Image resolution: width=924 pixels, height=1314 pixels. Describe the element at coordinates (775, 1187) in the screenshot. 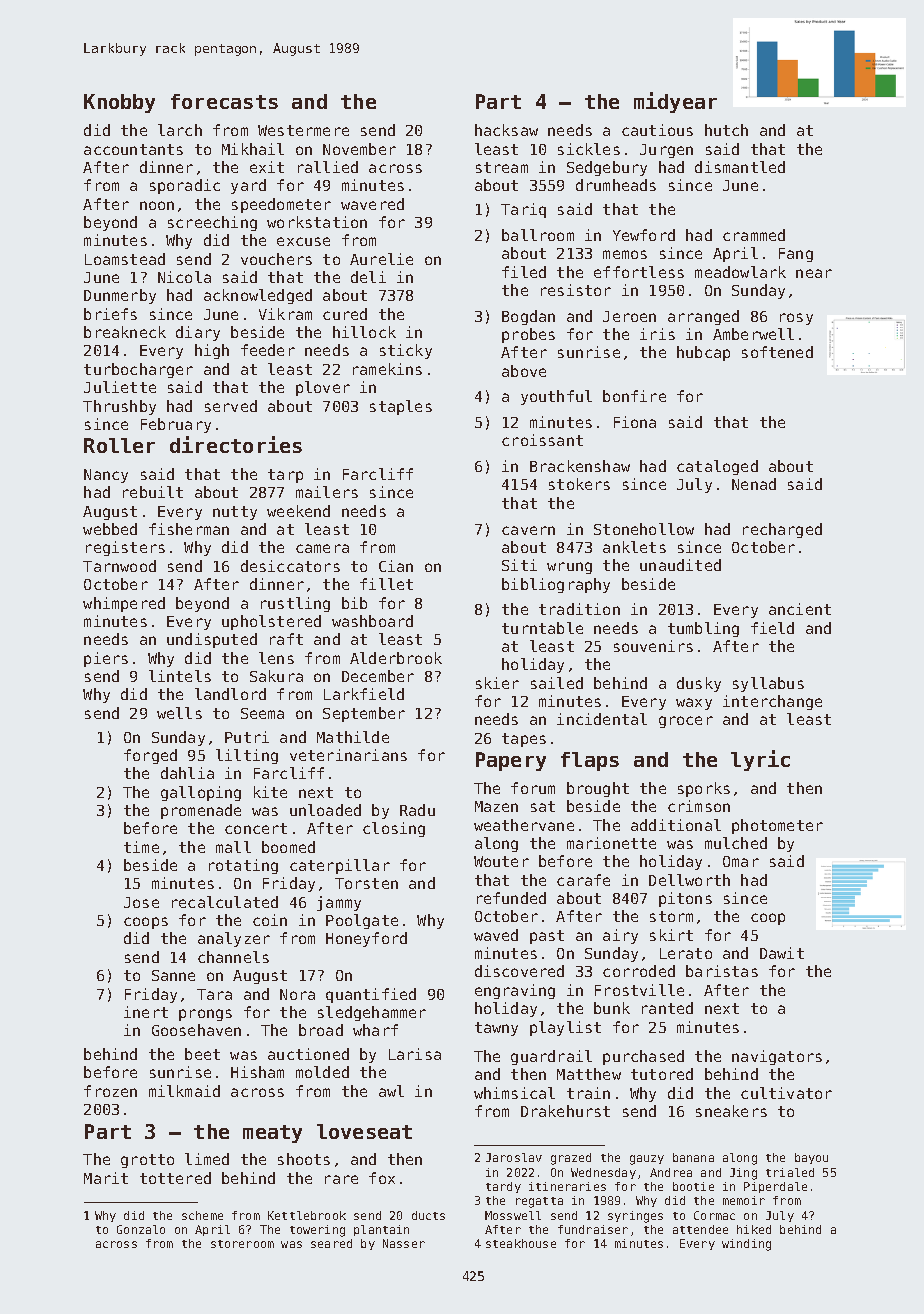

I see `Piperdale` at that location.
